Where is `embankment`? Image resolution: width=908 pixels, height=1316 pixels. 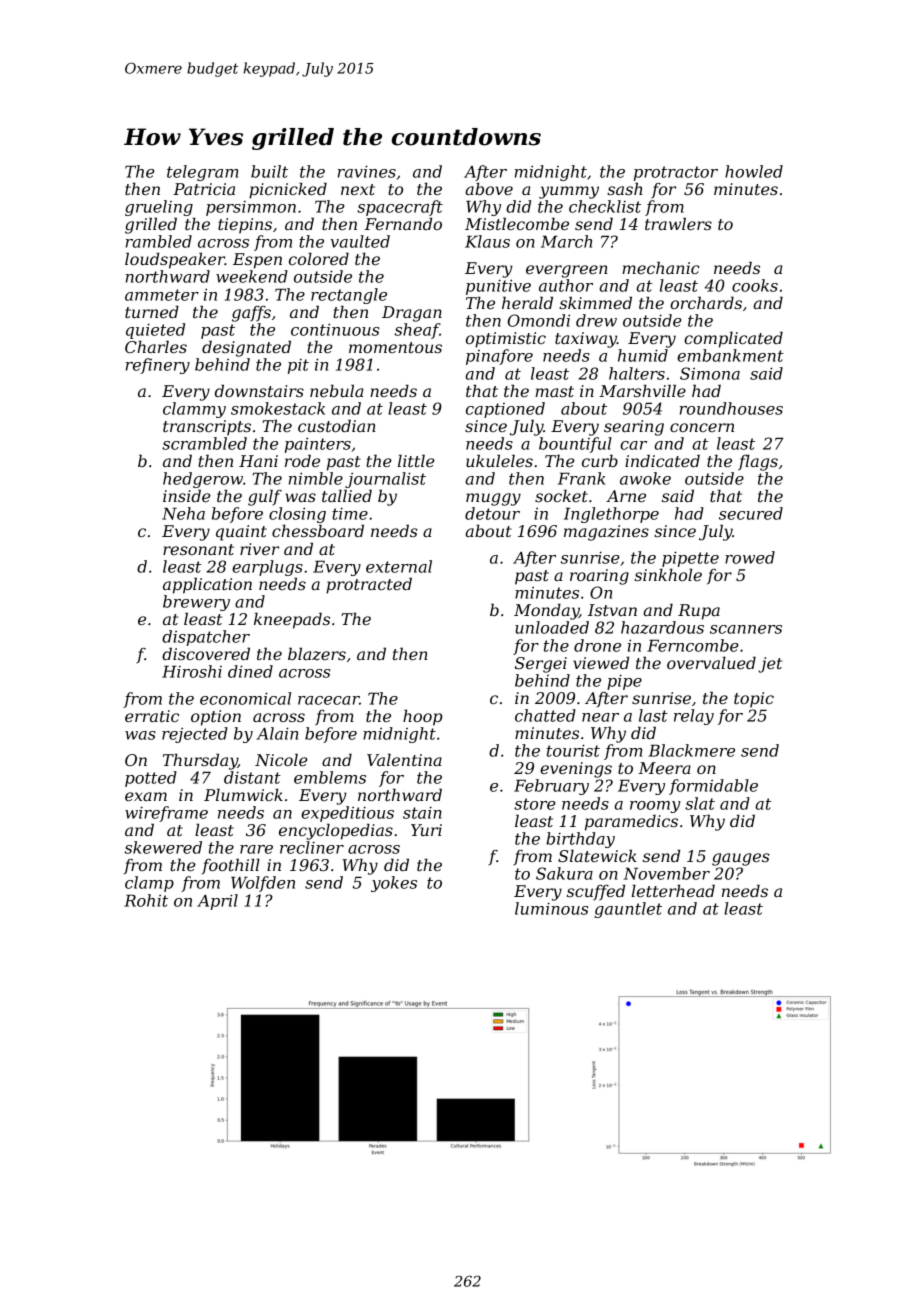
embankment is located at coordinates (730, 355).
